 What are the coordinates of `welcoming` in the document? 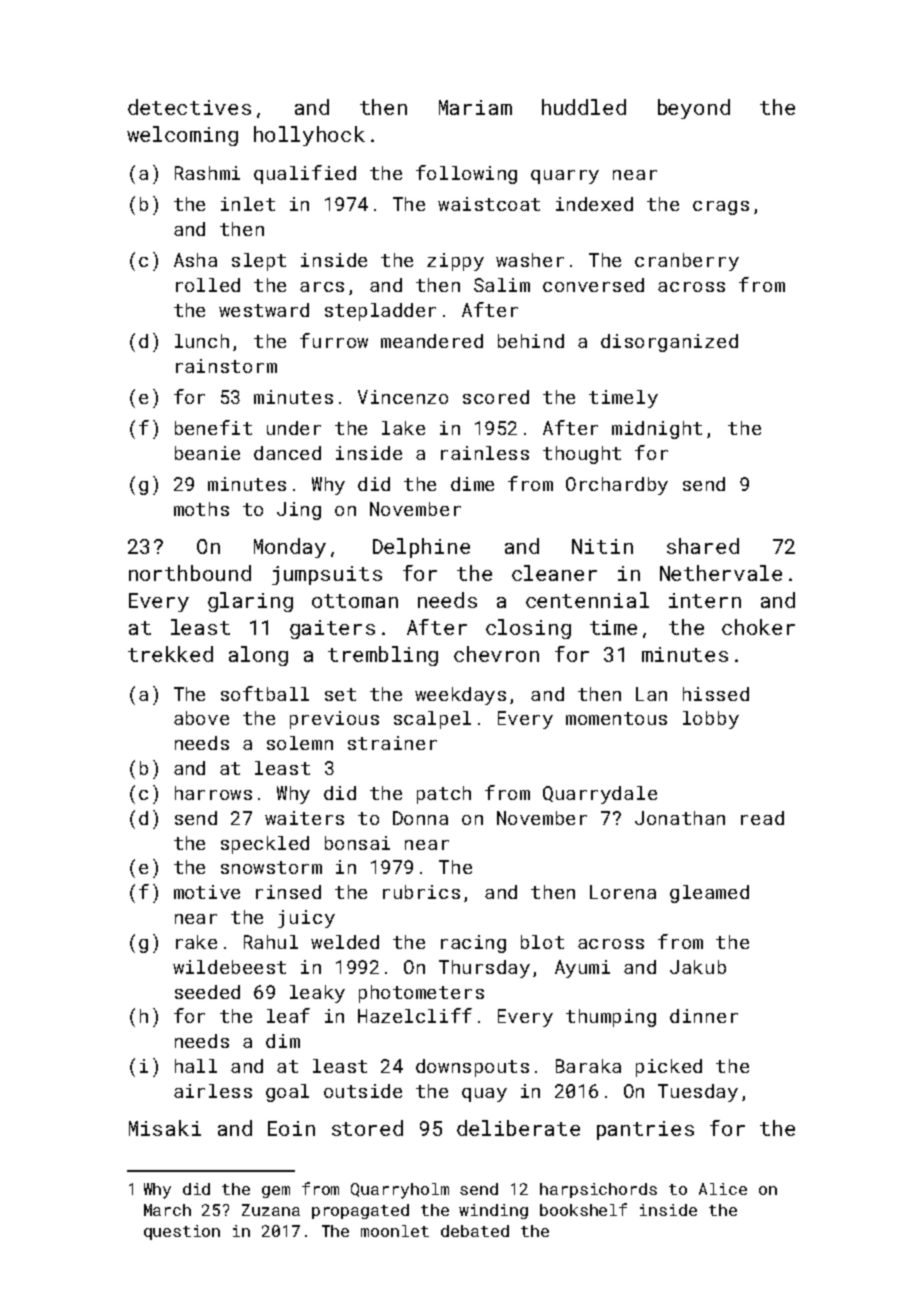 It's located at (182, 136).
